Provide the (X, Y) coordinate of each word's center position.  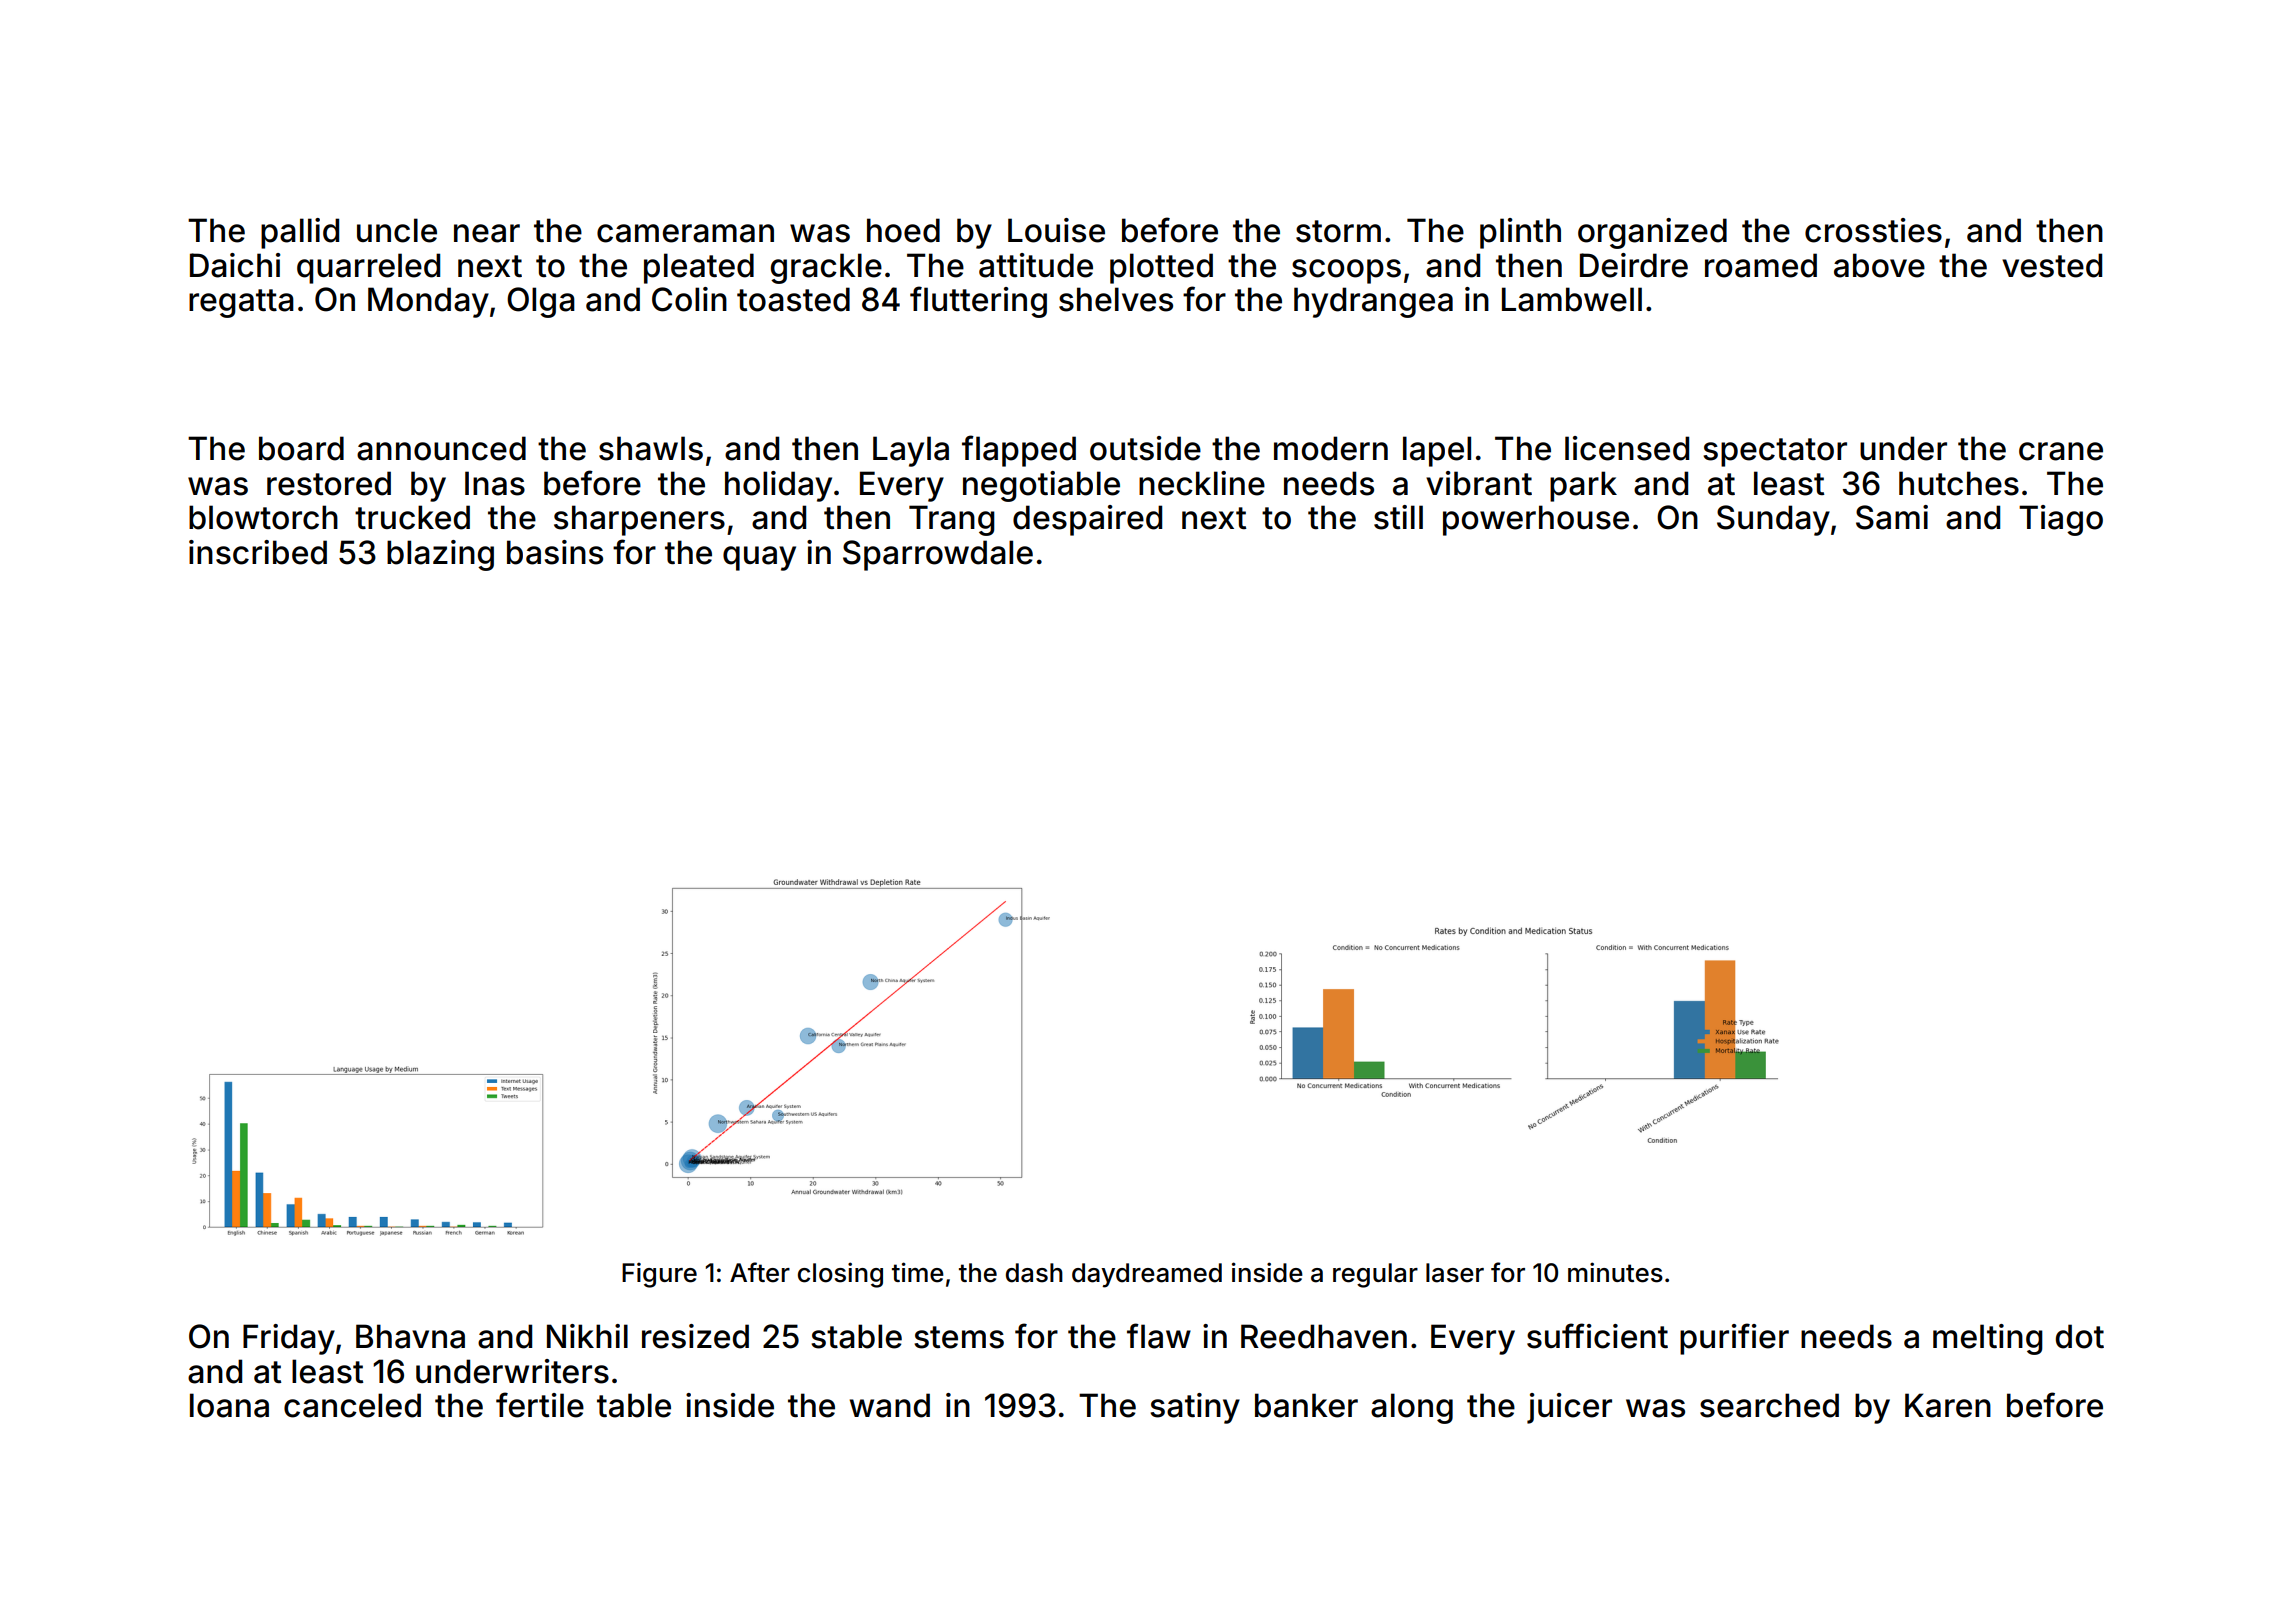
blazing (440, 555)
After (760, 1272)
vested (2052, 265)
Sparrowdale (938, 555)
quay (759, 558)
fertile (540, 1405)
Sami (1892, 517)
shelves (1116, 299)
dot (2080, 1336)
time (918, 1272)
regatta (241, 303)
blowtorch (263, 517)
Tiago (2061, 520)
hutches (1959, 483)
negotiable (1041, 486)
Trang (952, 520)
